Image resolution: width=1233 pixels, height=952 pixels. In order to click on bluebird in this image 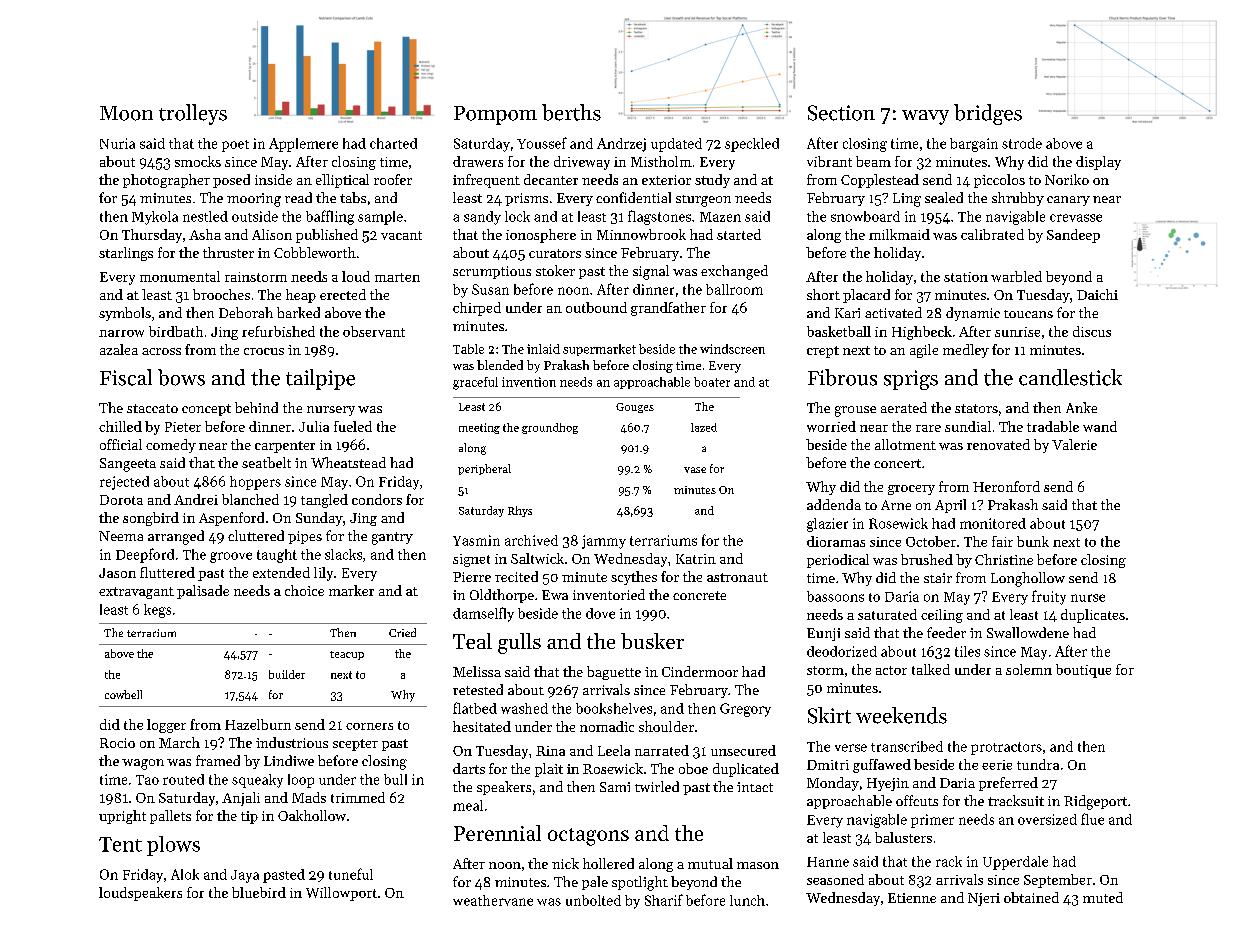, I will do `click(259, 892)`.
